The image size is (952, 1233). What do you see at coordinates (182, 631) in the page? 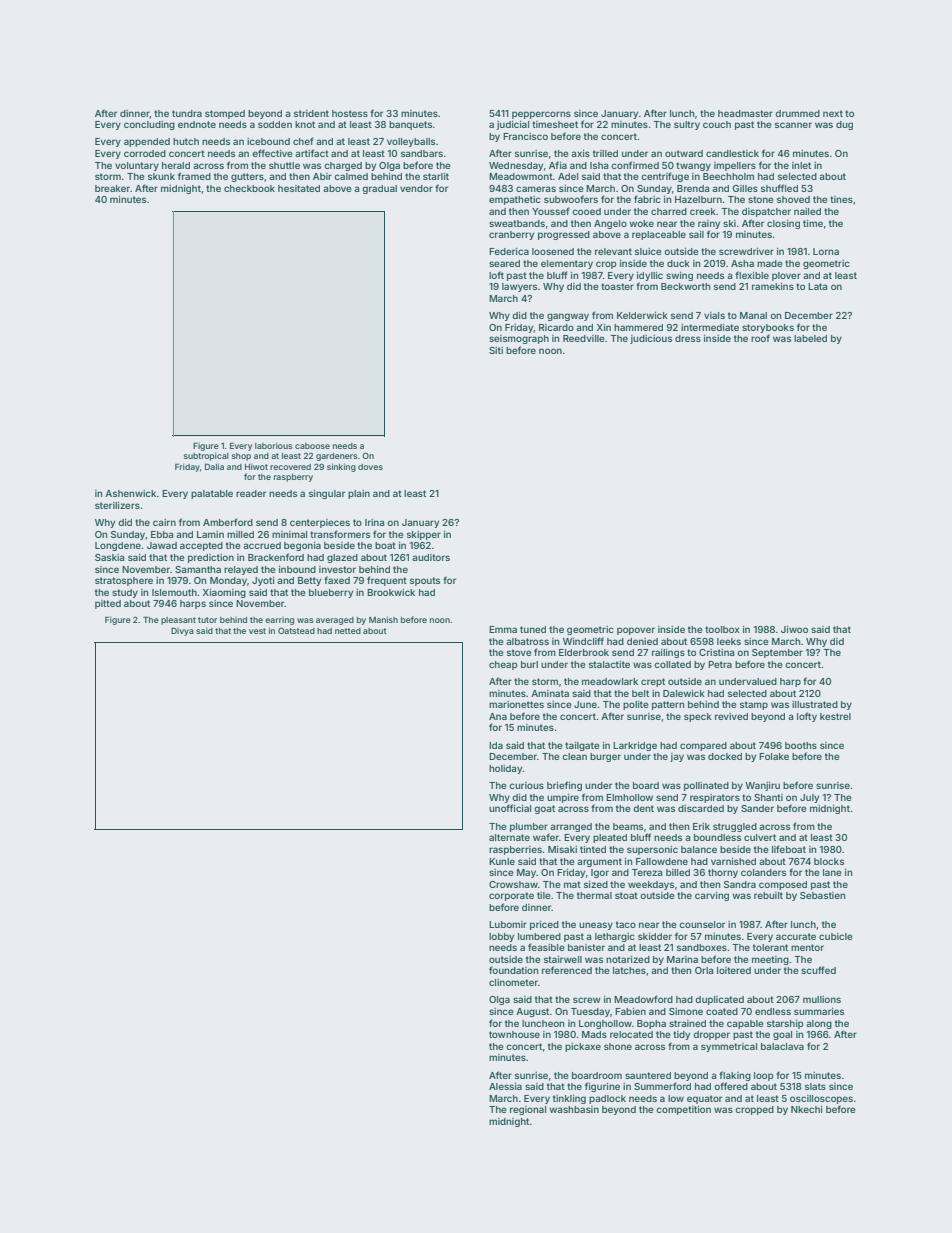
I see `Divya` at bounding box center [182, 631].
